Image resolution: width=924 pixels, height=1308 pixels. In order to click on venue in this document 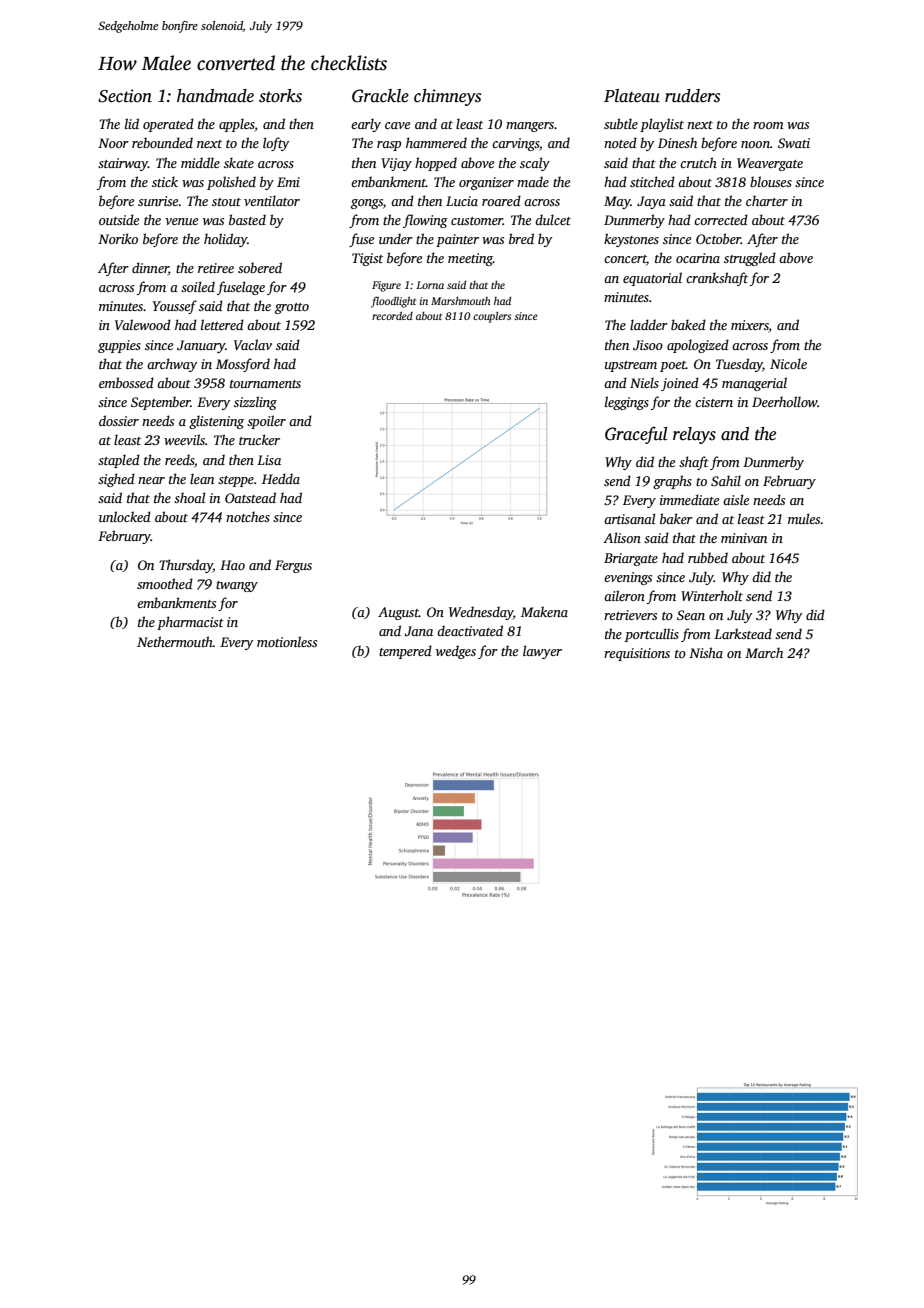, I will do `click(181, 221)`.
